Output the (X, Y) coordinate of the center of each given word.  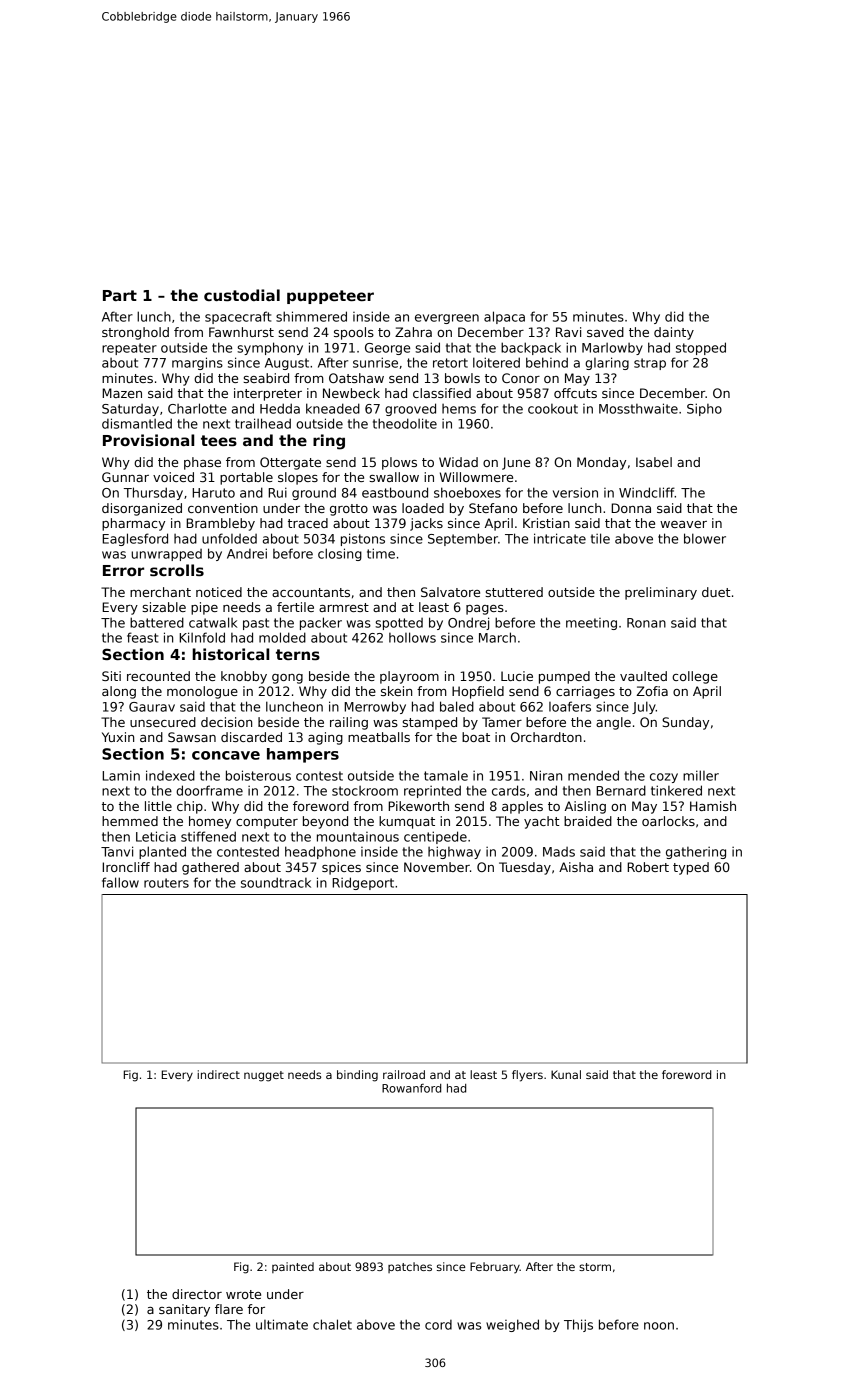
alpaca (504, 317)
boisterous (258, 775)
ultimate (282, 1324)
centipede (435, 837)
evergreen (447, 319)
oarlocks (668, 821)
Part (120, 295)
